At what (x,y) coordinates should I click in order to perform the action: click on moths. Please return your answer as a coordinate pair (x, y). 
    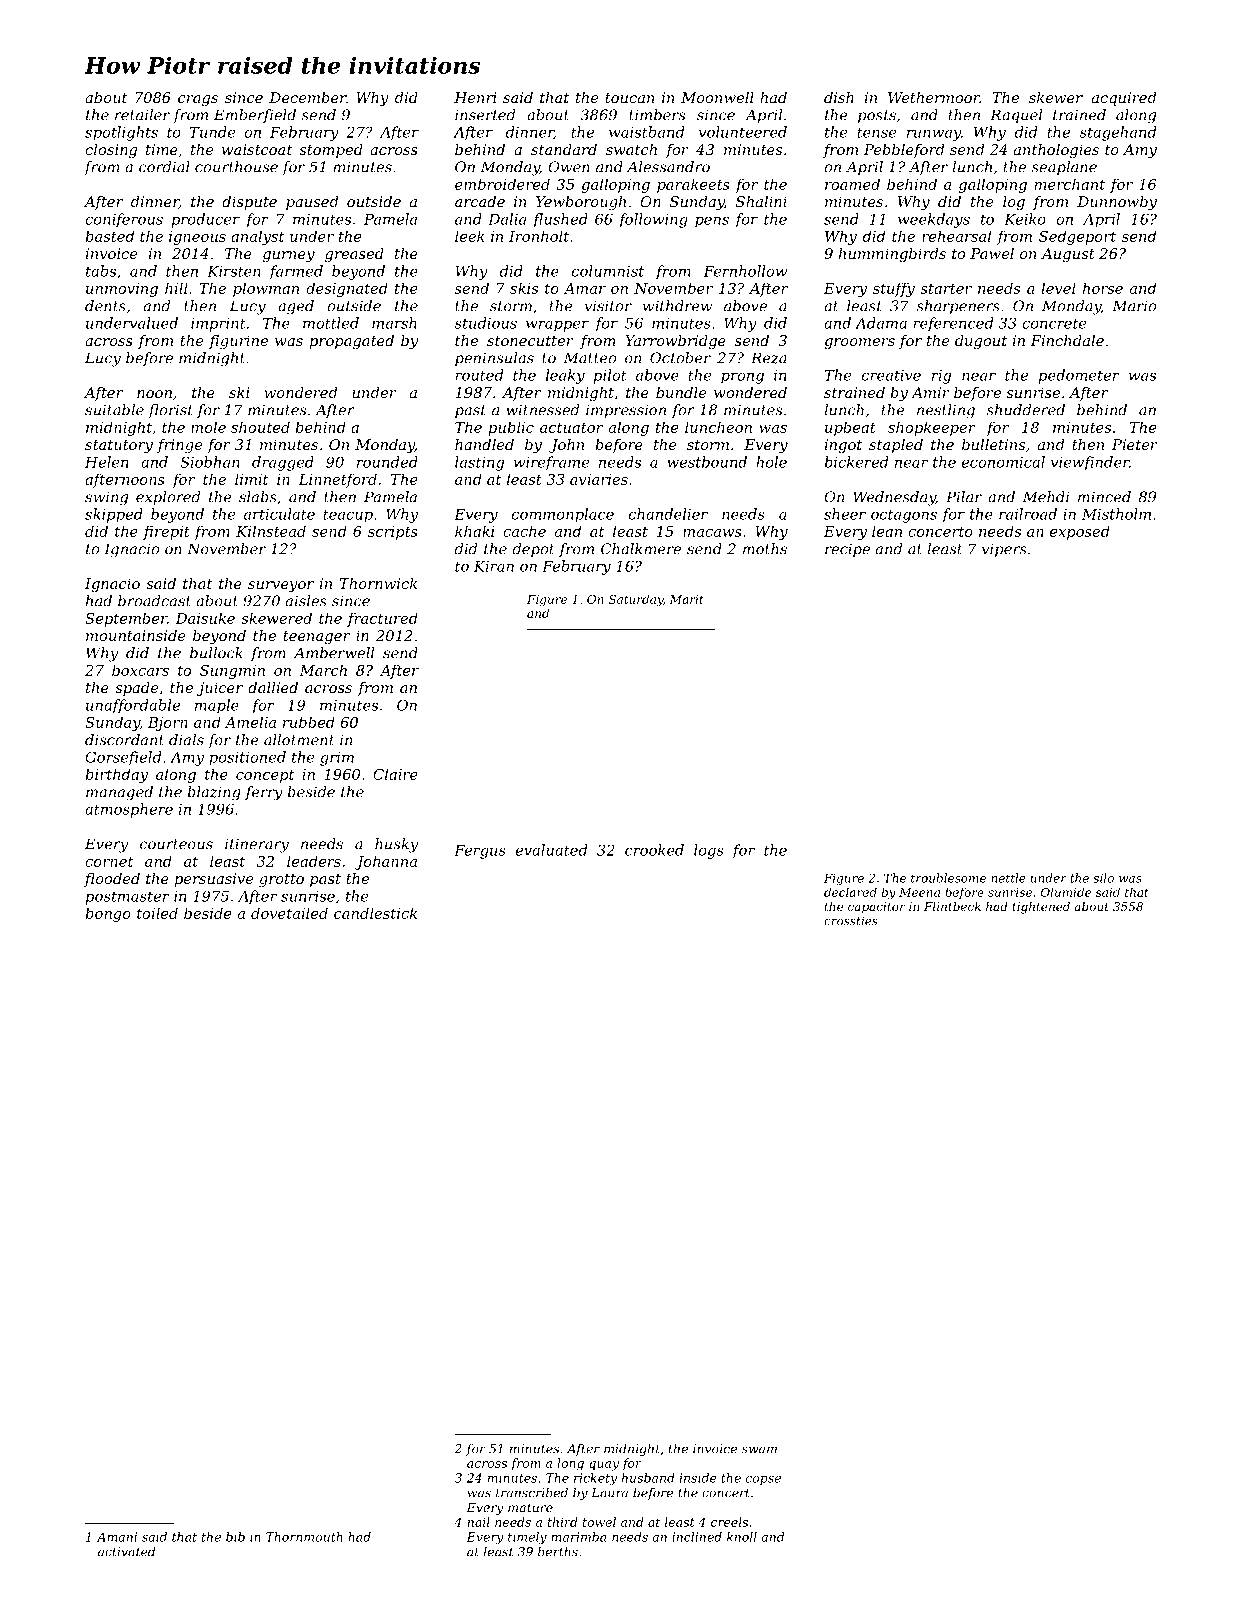
    Looking at the image, I should click on (765, 549).
